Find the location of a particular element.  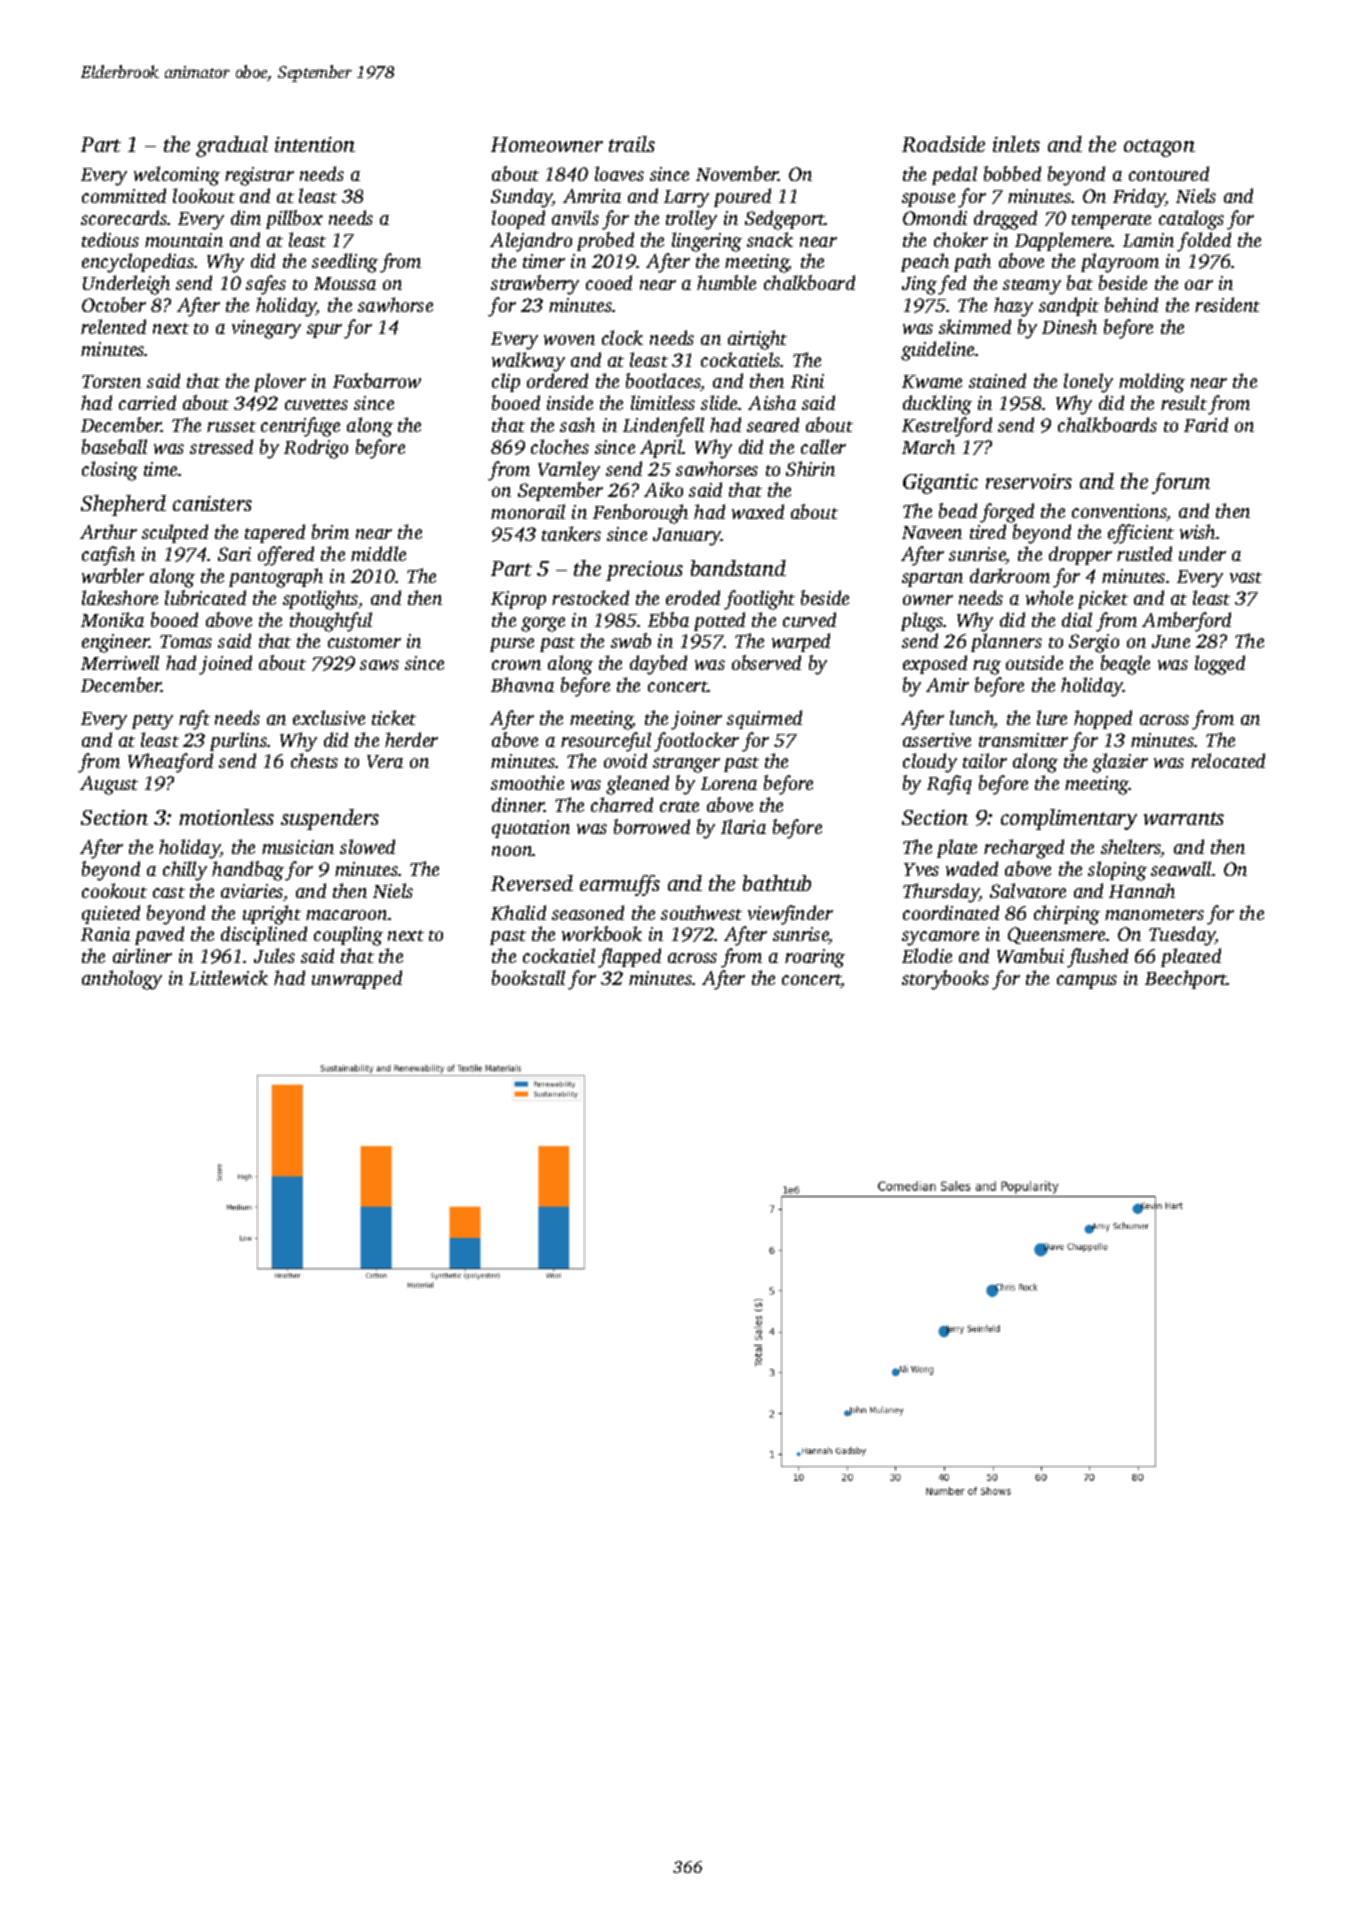

southwest is located at coordinates (701, 912).
